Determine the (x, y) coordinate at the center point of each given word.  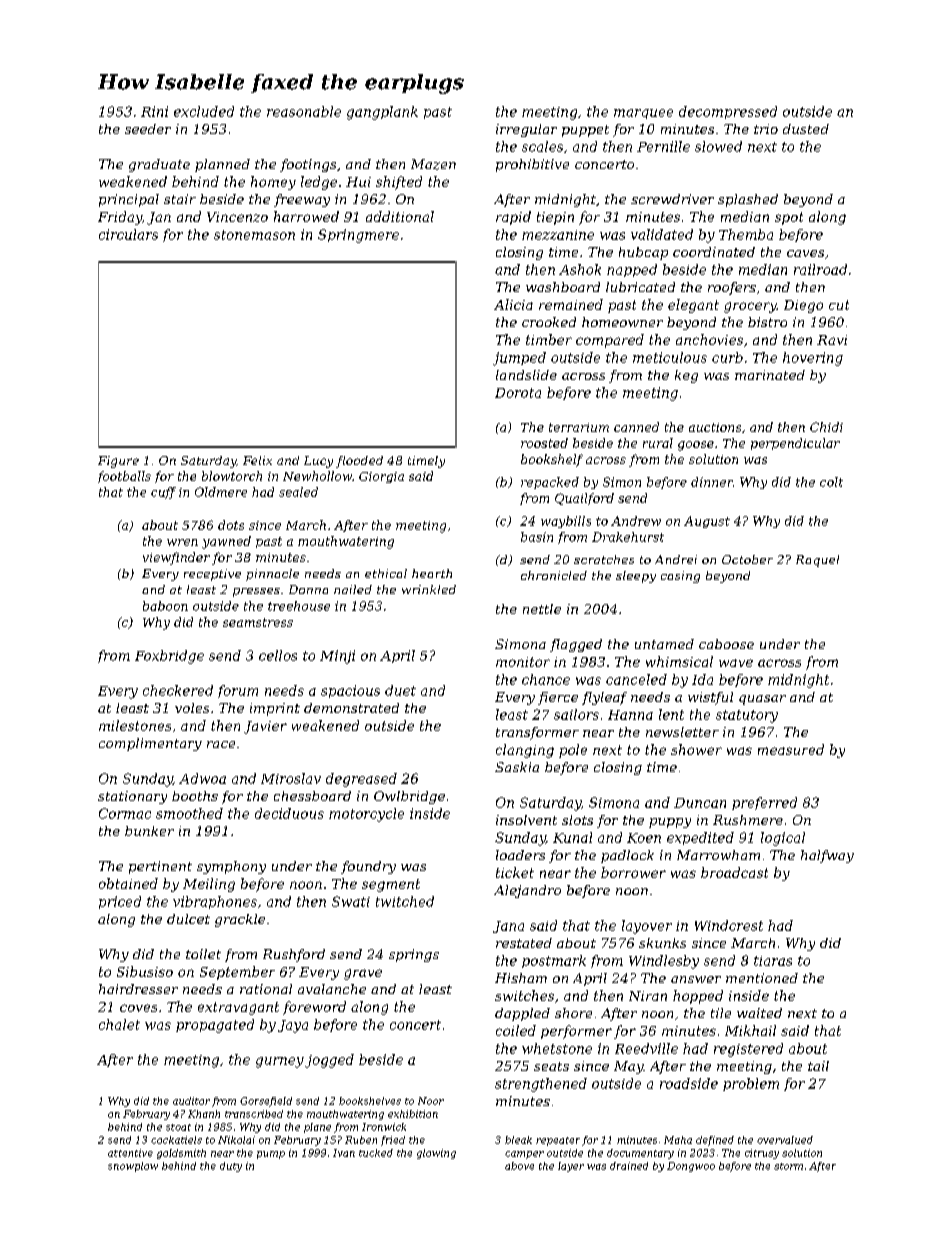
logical (783, 839)
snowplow (133, 1167)
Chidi (826, 427)
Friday (120, 218)
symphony (231, 867)
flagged (576, 645)
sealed (298, 492)
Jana (508, 927)
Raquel (817, 561)
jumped (519, 359)
